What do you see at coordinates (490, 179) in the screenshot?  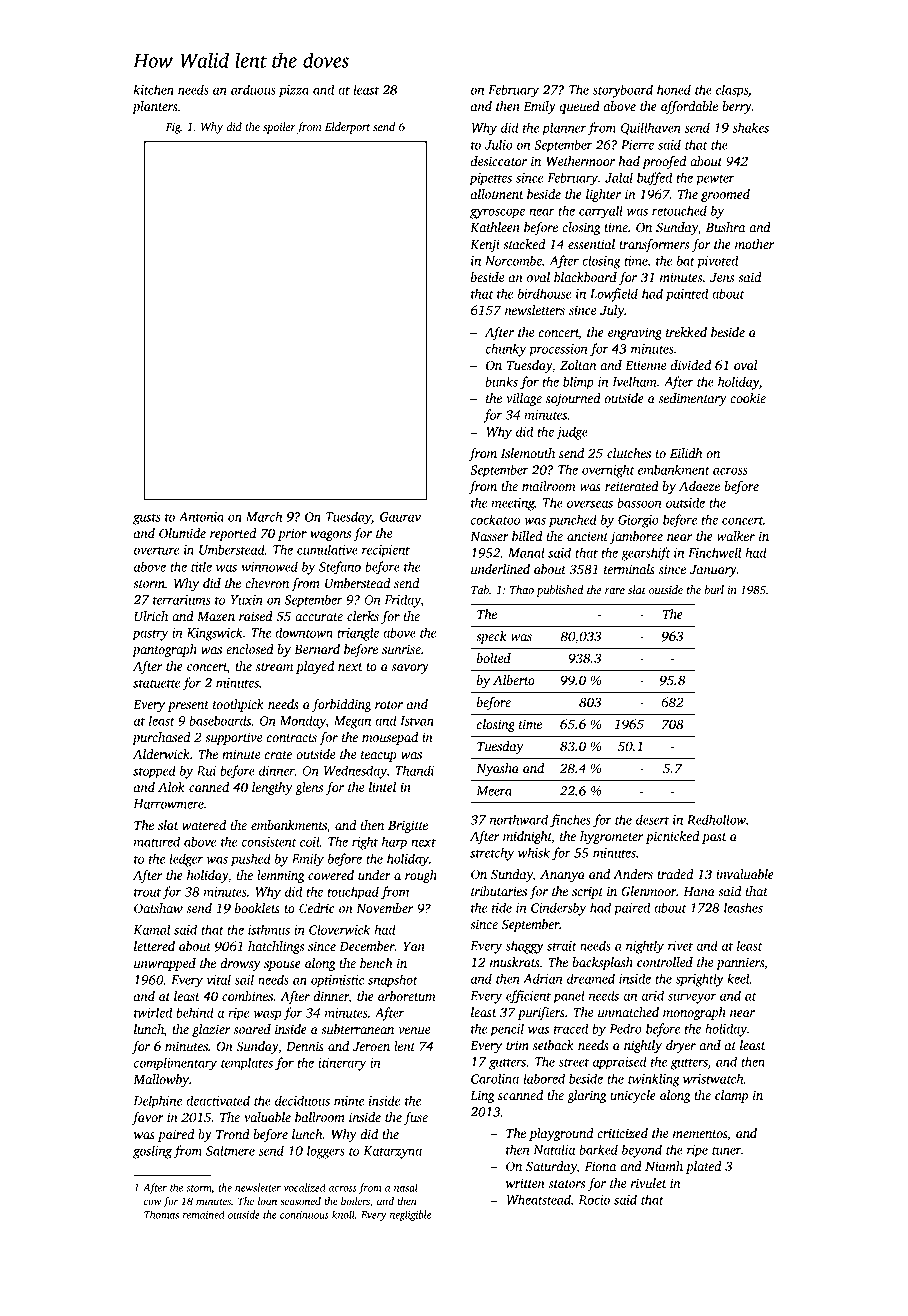 I see `pipettes` at bounding box center [490, 179].
